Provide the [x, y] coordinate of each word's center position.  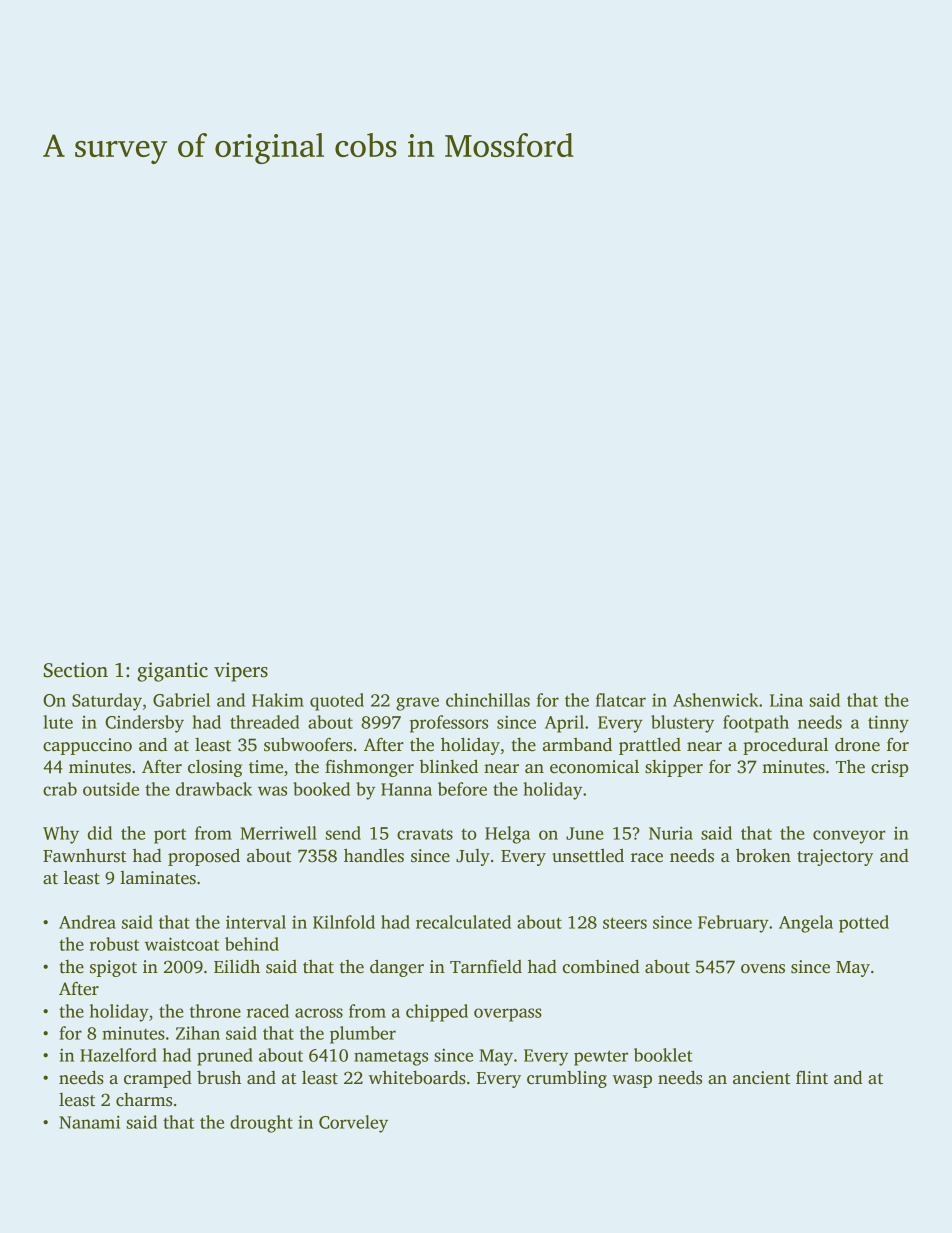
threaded [264, 722]
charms [144, 1100]
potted [864, 924]
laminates [158, 878]
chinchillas [488, 700]
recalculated [463, 922]
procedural [785, 746]
